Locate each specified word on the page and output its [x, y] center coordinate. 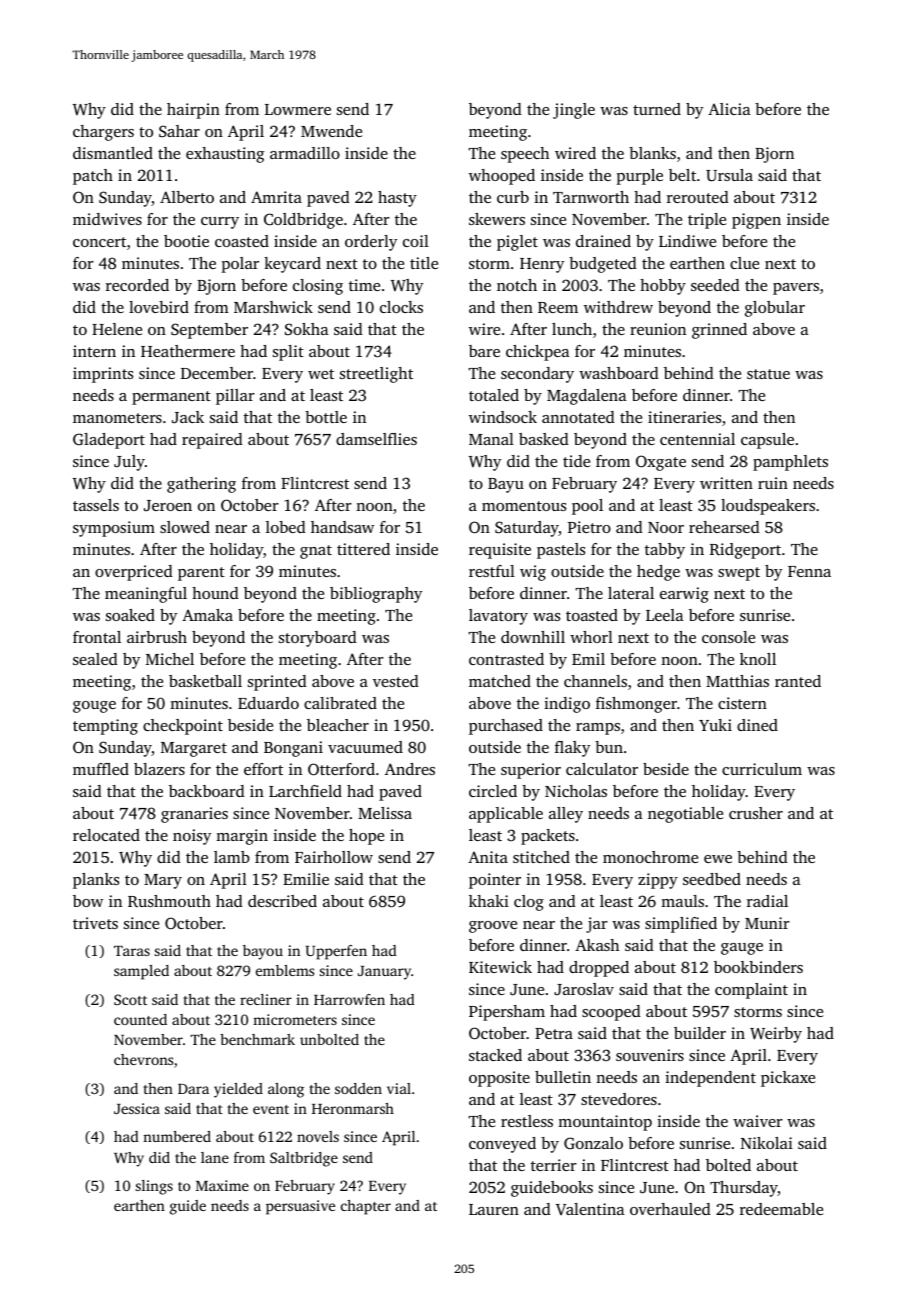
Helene [117, 329]
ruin [773, 483]
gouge [94, 707]
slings [154, 1187]
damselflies [376, 439]
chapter [366, 1207]
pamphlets [790, 463]
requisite [500, 551]
